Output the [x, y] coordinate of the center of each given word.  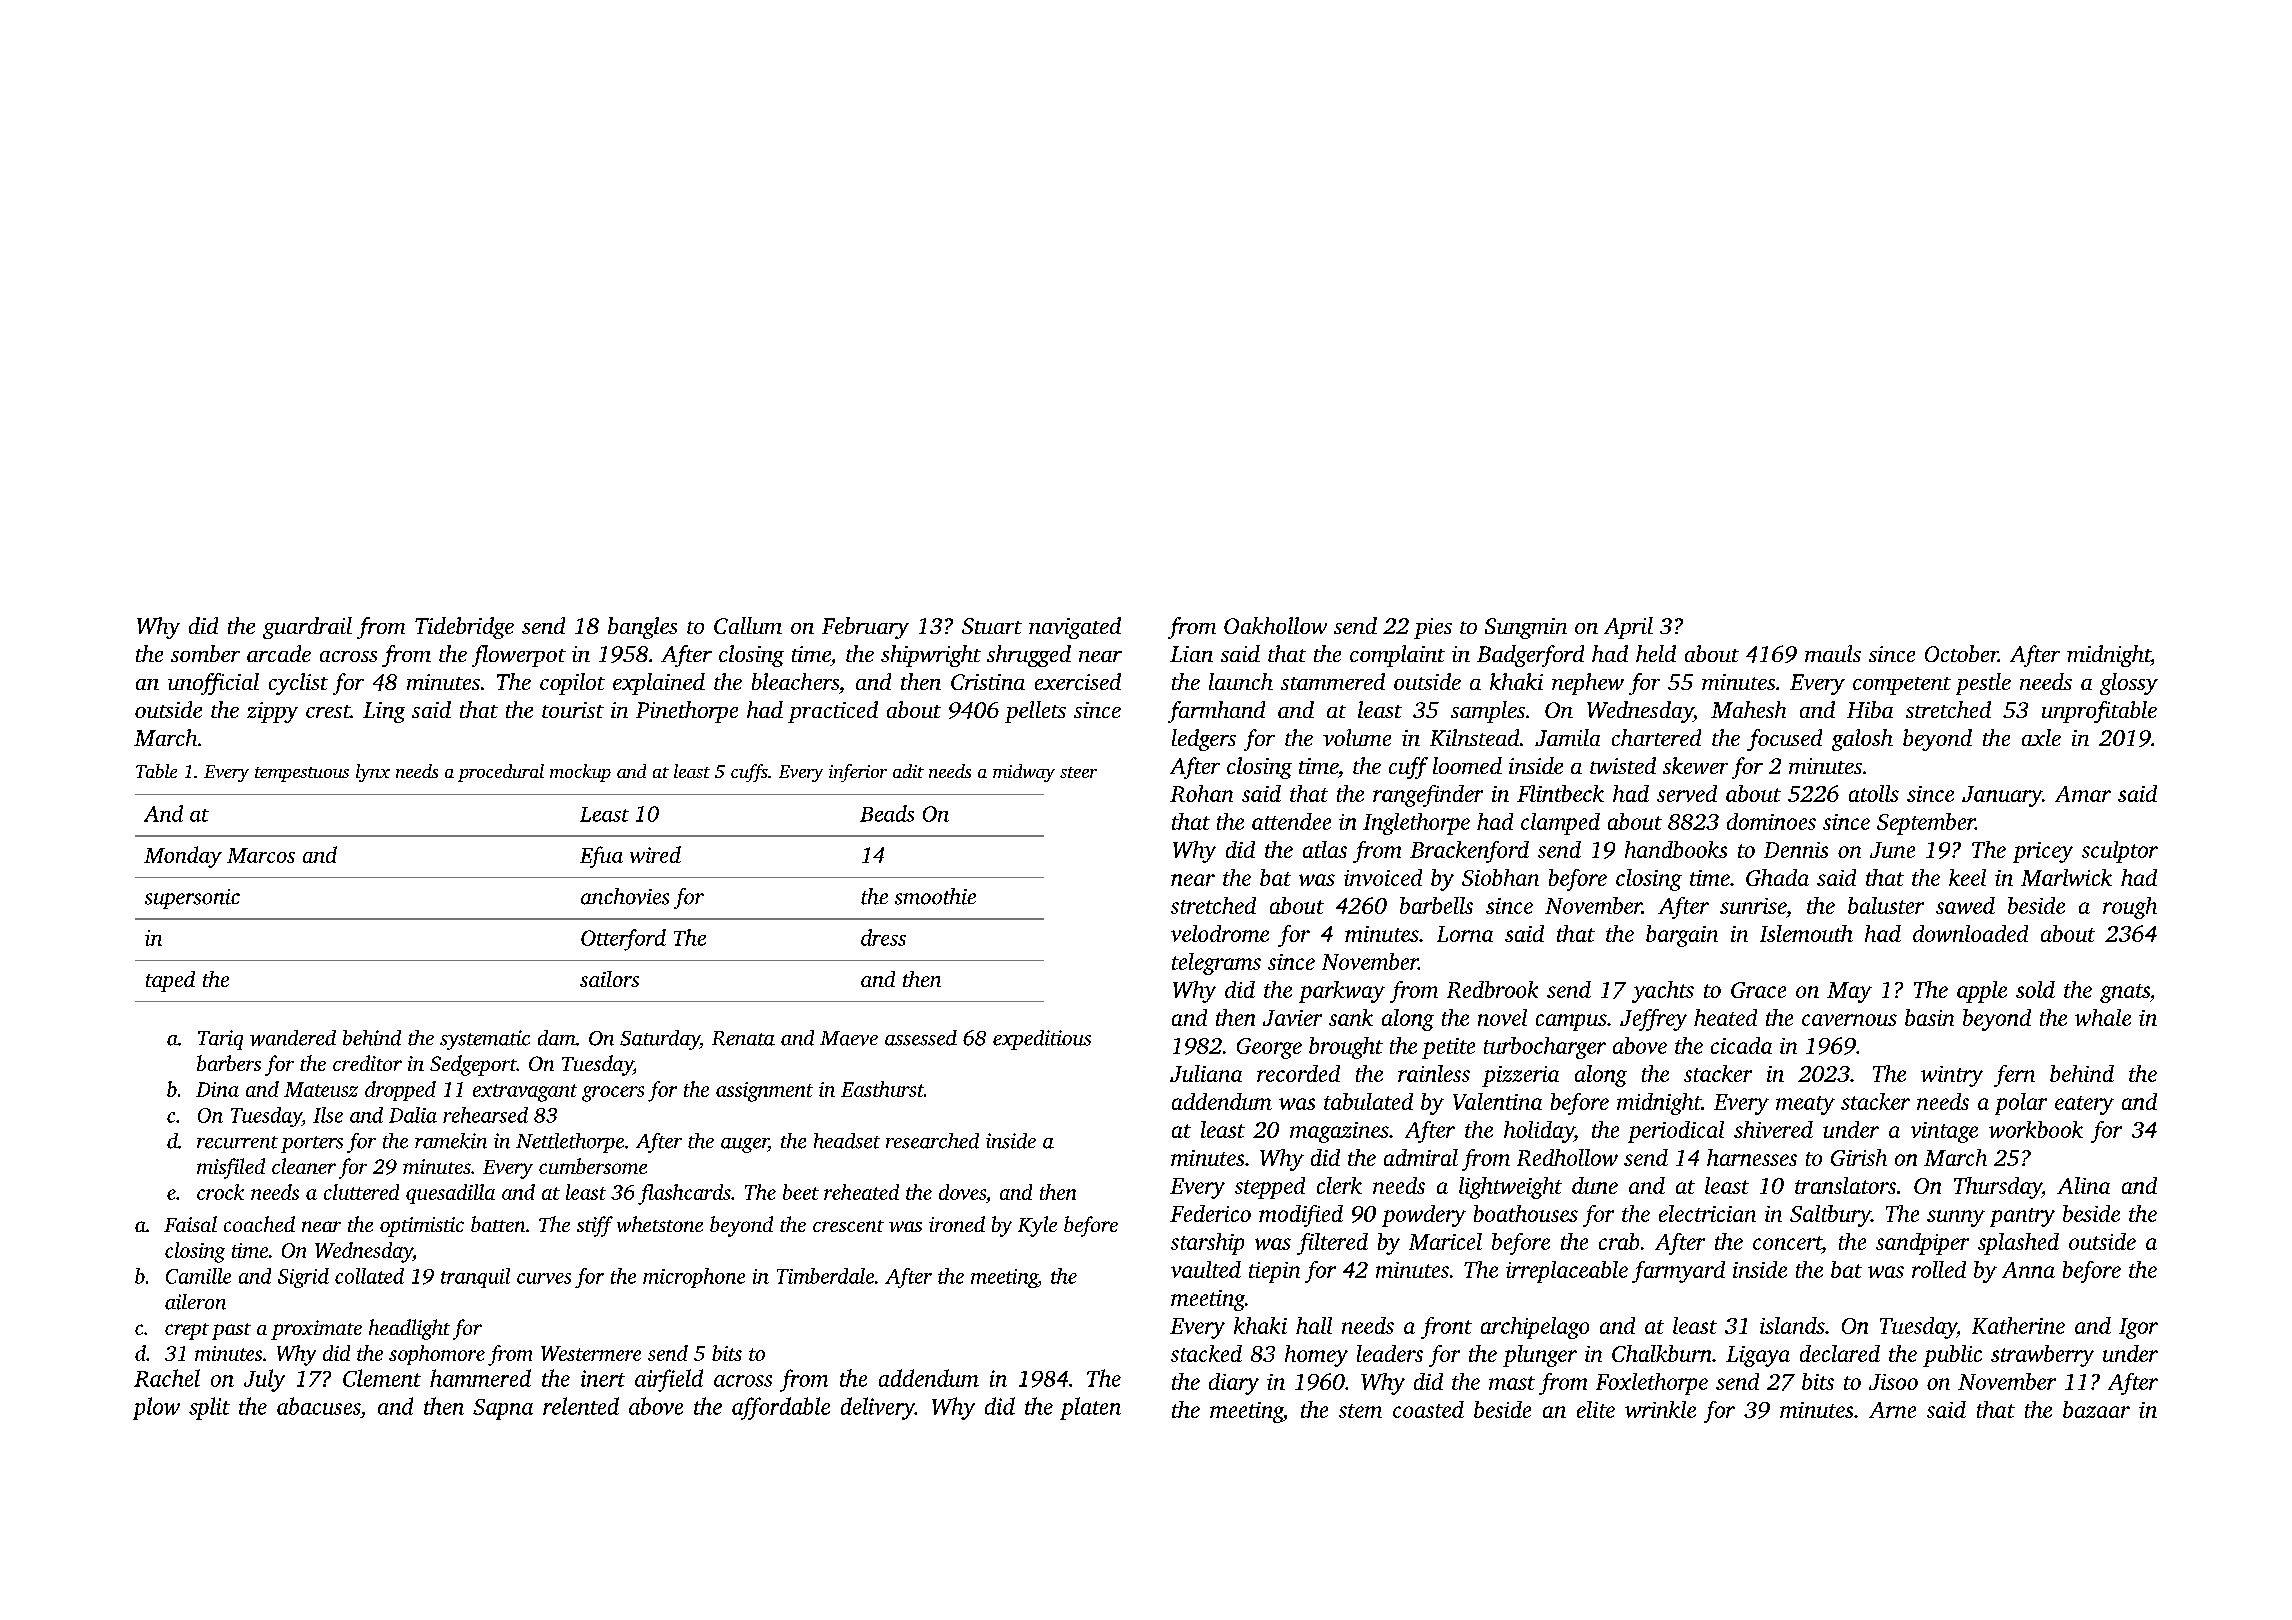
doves [962, 1192]
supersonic [192, 899]
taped [170, 981]
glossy [2129, 684]
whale [2103, 1017]
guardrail [307, 628]
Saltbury [1830, 1216]
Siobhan [1500, 877]
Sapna [503, 1409]
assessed [921, 1038]
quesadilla [450, 1194]
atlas [1325, 849]
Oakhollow [1275, 625]
